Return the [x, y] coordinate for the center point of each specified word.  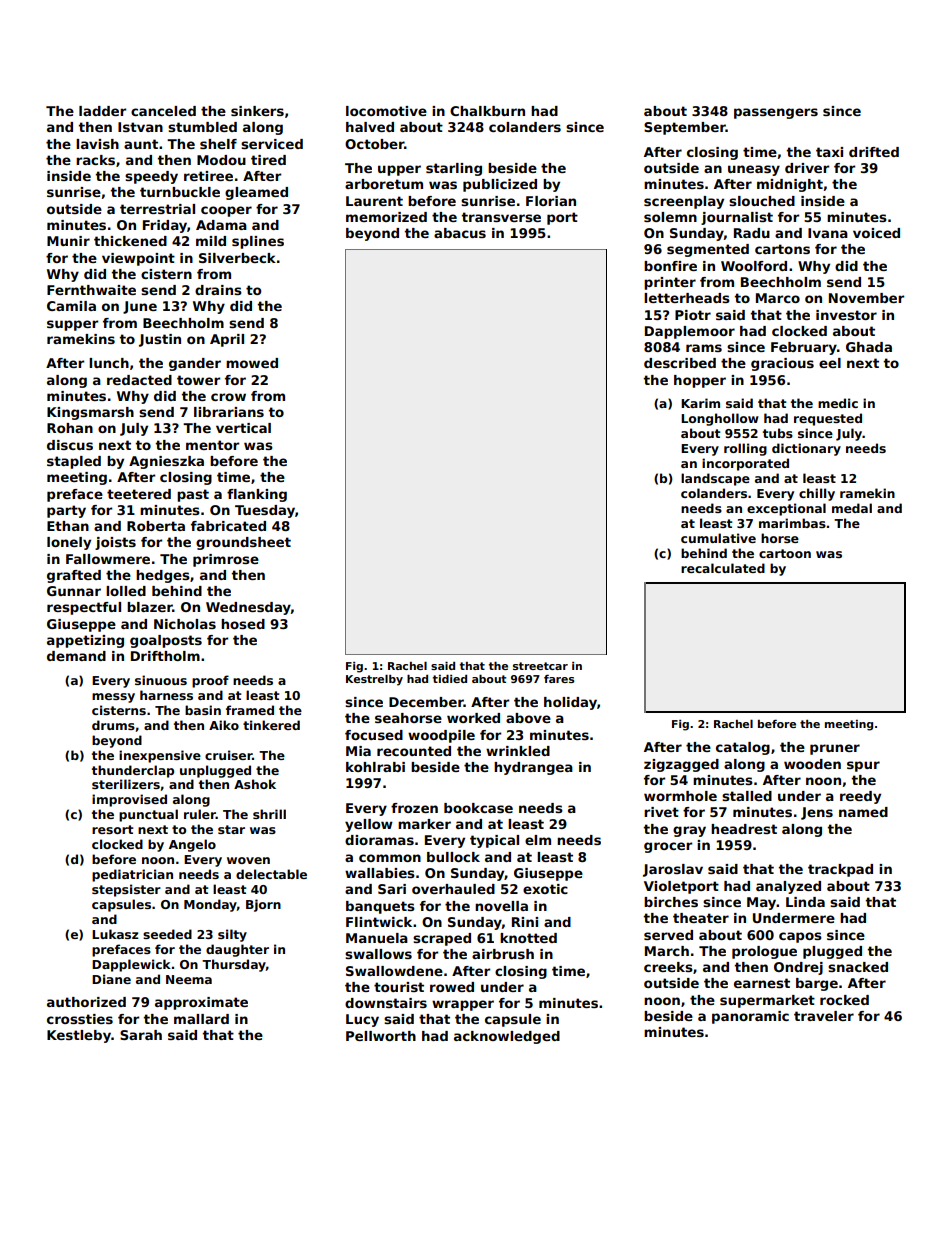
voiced [876, 233]
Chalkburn [487, 111]
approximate [201, 1003]
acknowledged [507, 1037]
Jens [817, 813]
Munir [68, 241]
